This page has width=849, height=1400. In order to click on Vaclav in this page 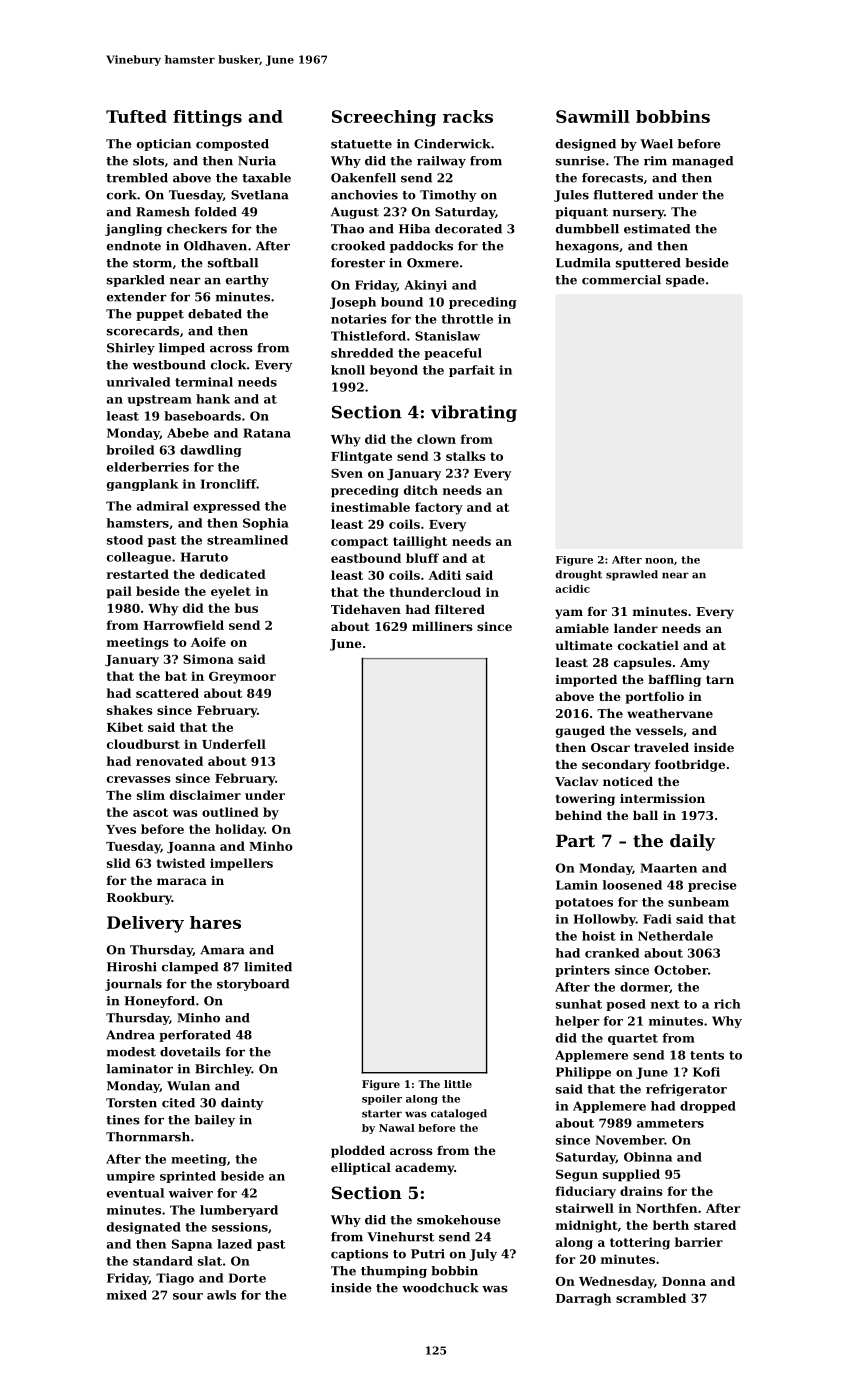, I will do `click(576, 781)`.
